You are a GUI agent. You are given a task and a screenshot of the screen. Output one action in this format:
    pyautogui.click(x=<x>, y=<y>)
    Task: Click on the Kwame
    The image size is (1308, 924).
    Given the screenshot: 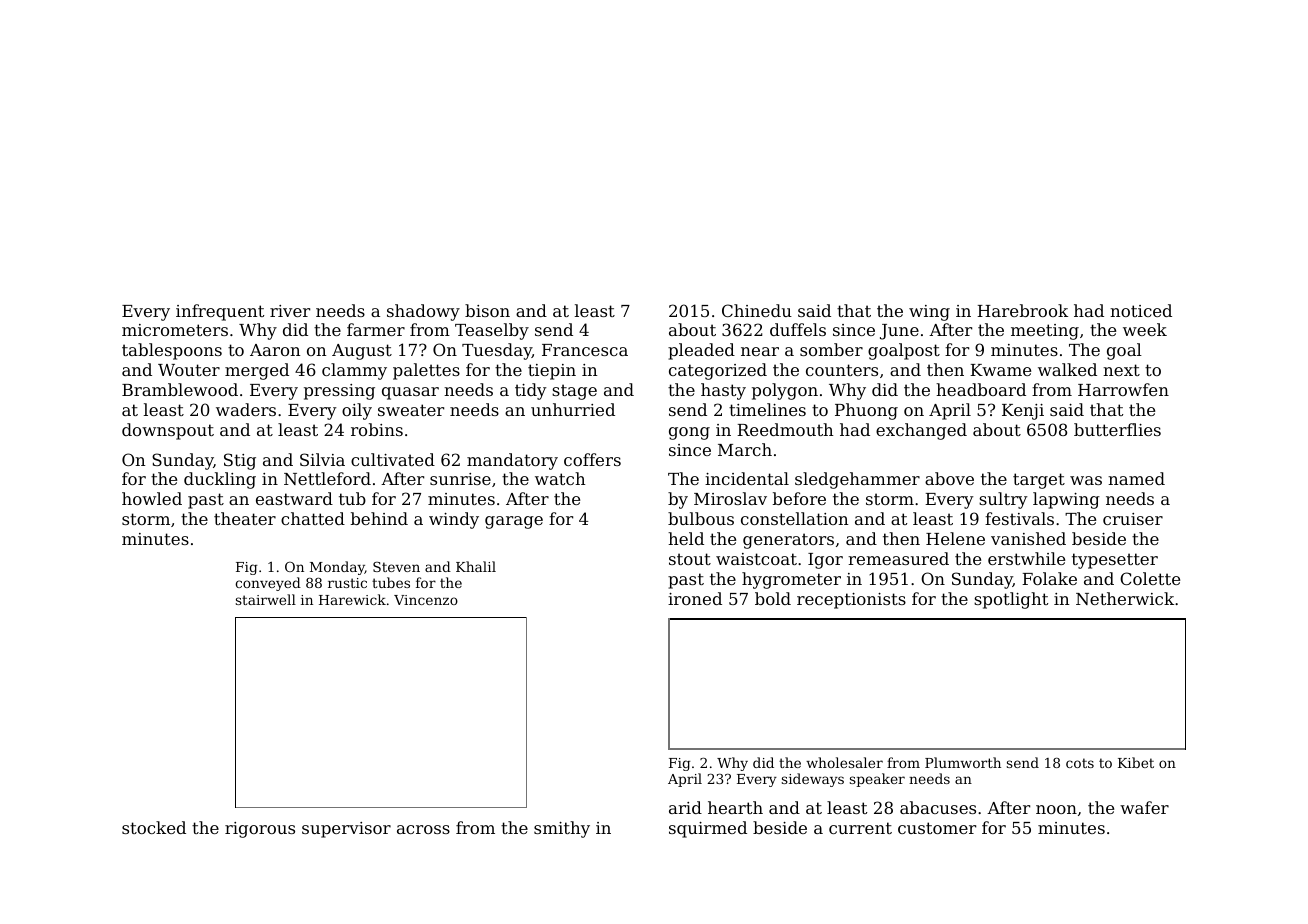 What is the action you would take?
    pyautogui.click(x=1000, y=370)
